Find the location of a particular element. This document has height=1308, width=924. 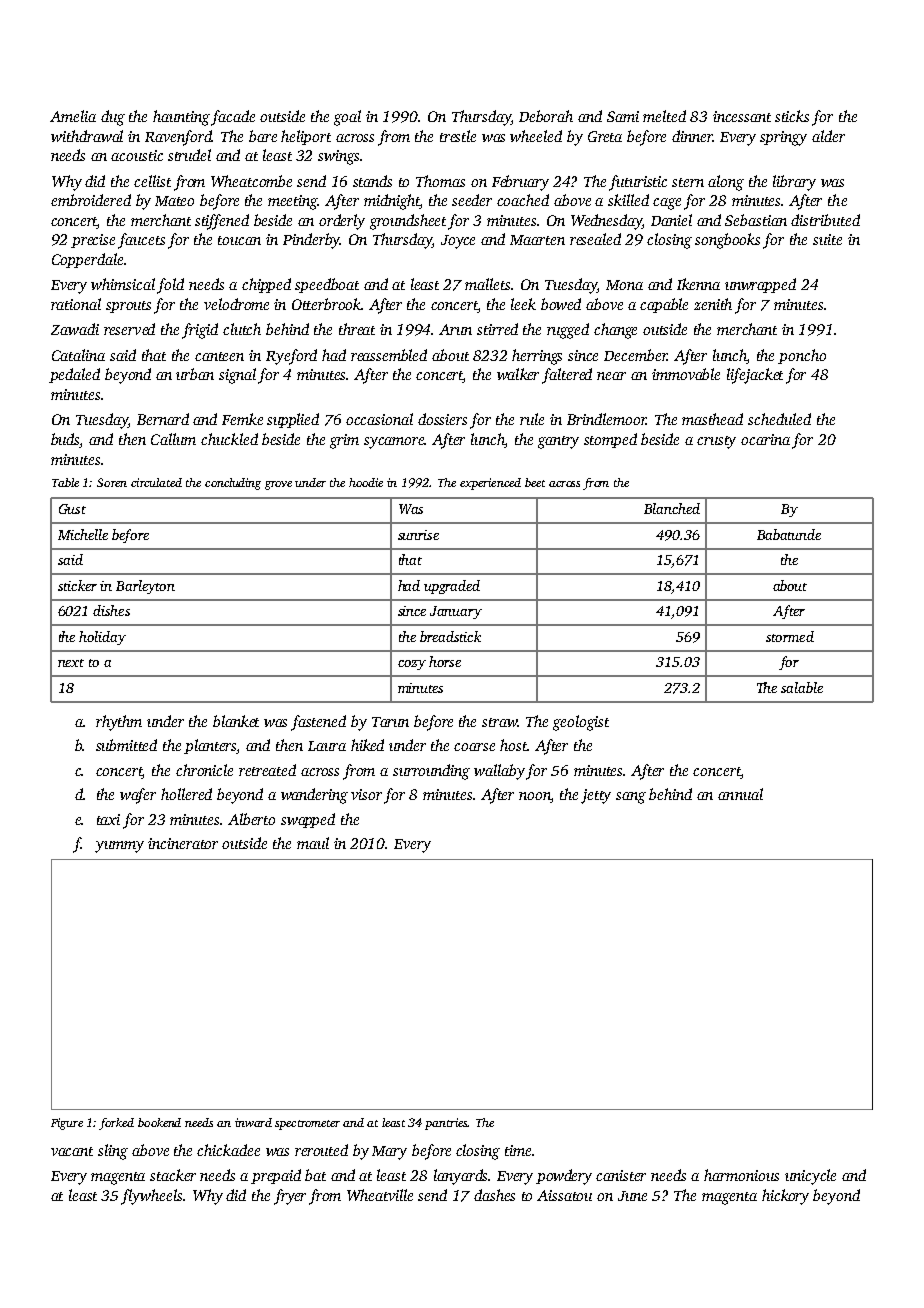

experienced is located at coordinates (490, 484).
